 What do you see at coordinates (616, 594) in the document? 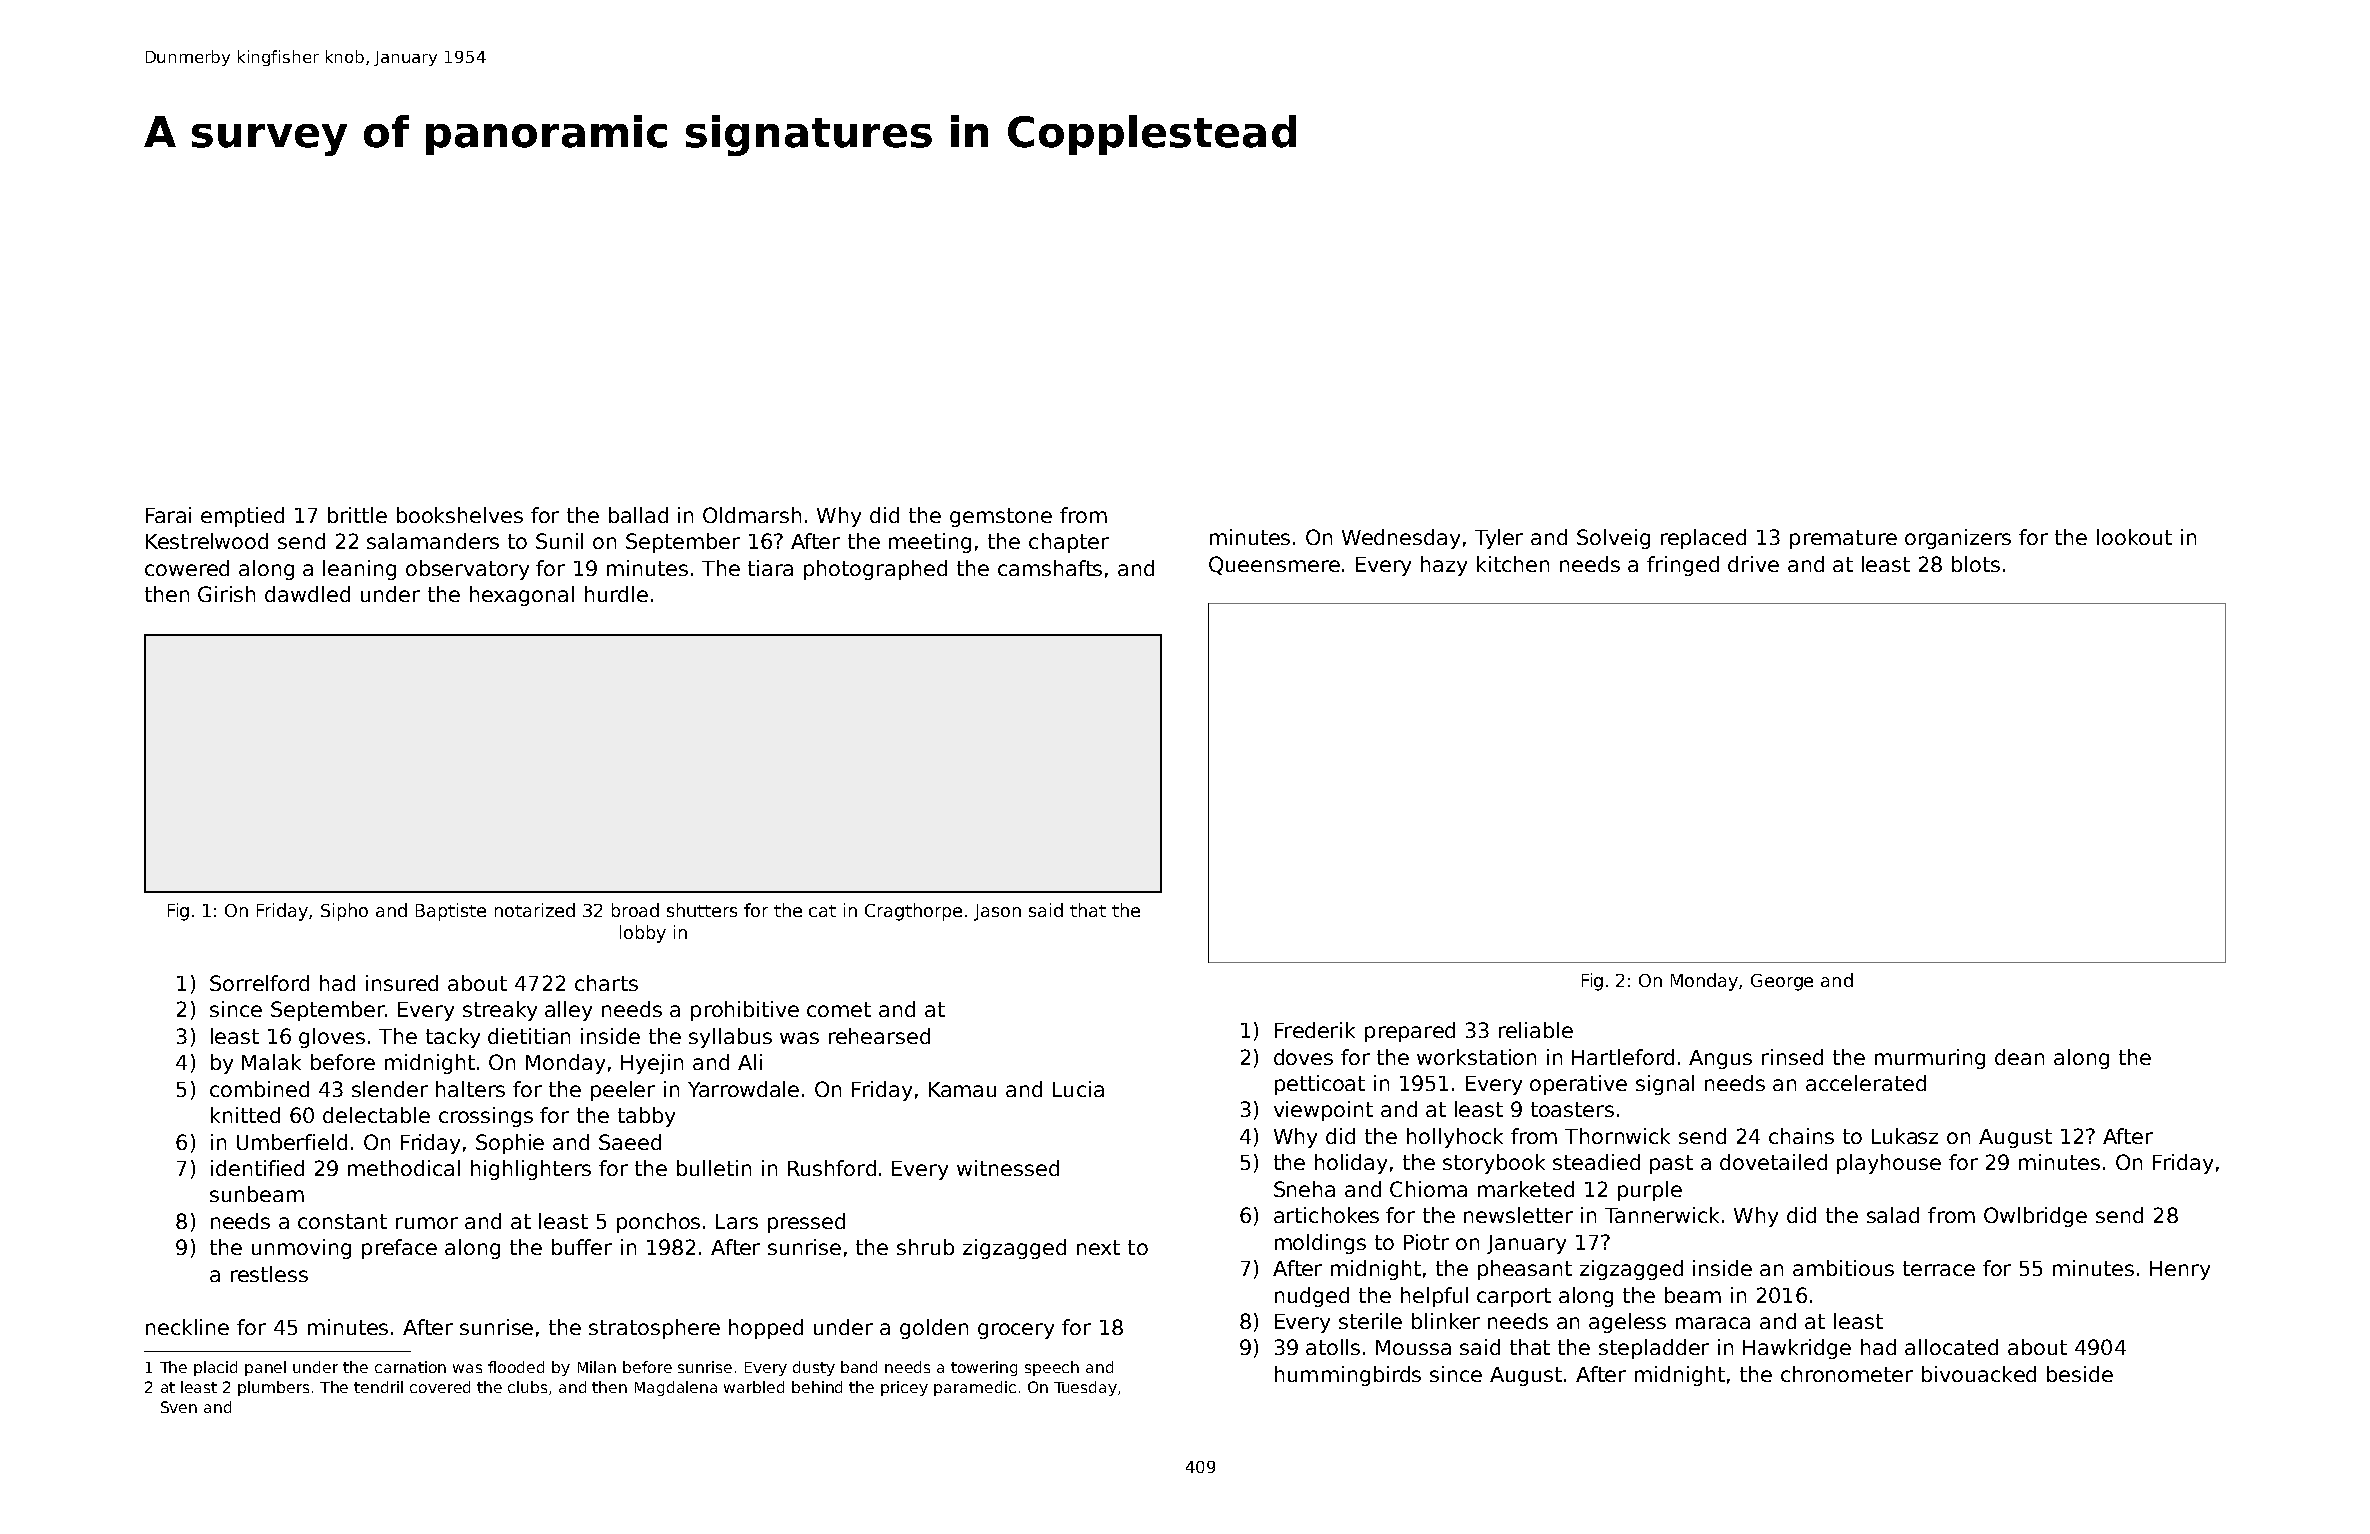
I see `hurdle` at bounding box center [616, 594].
